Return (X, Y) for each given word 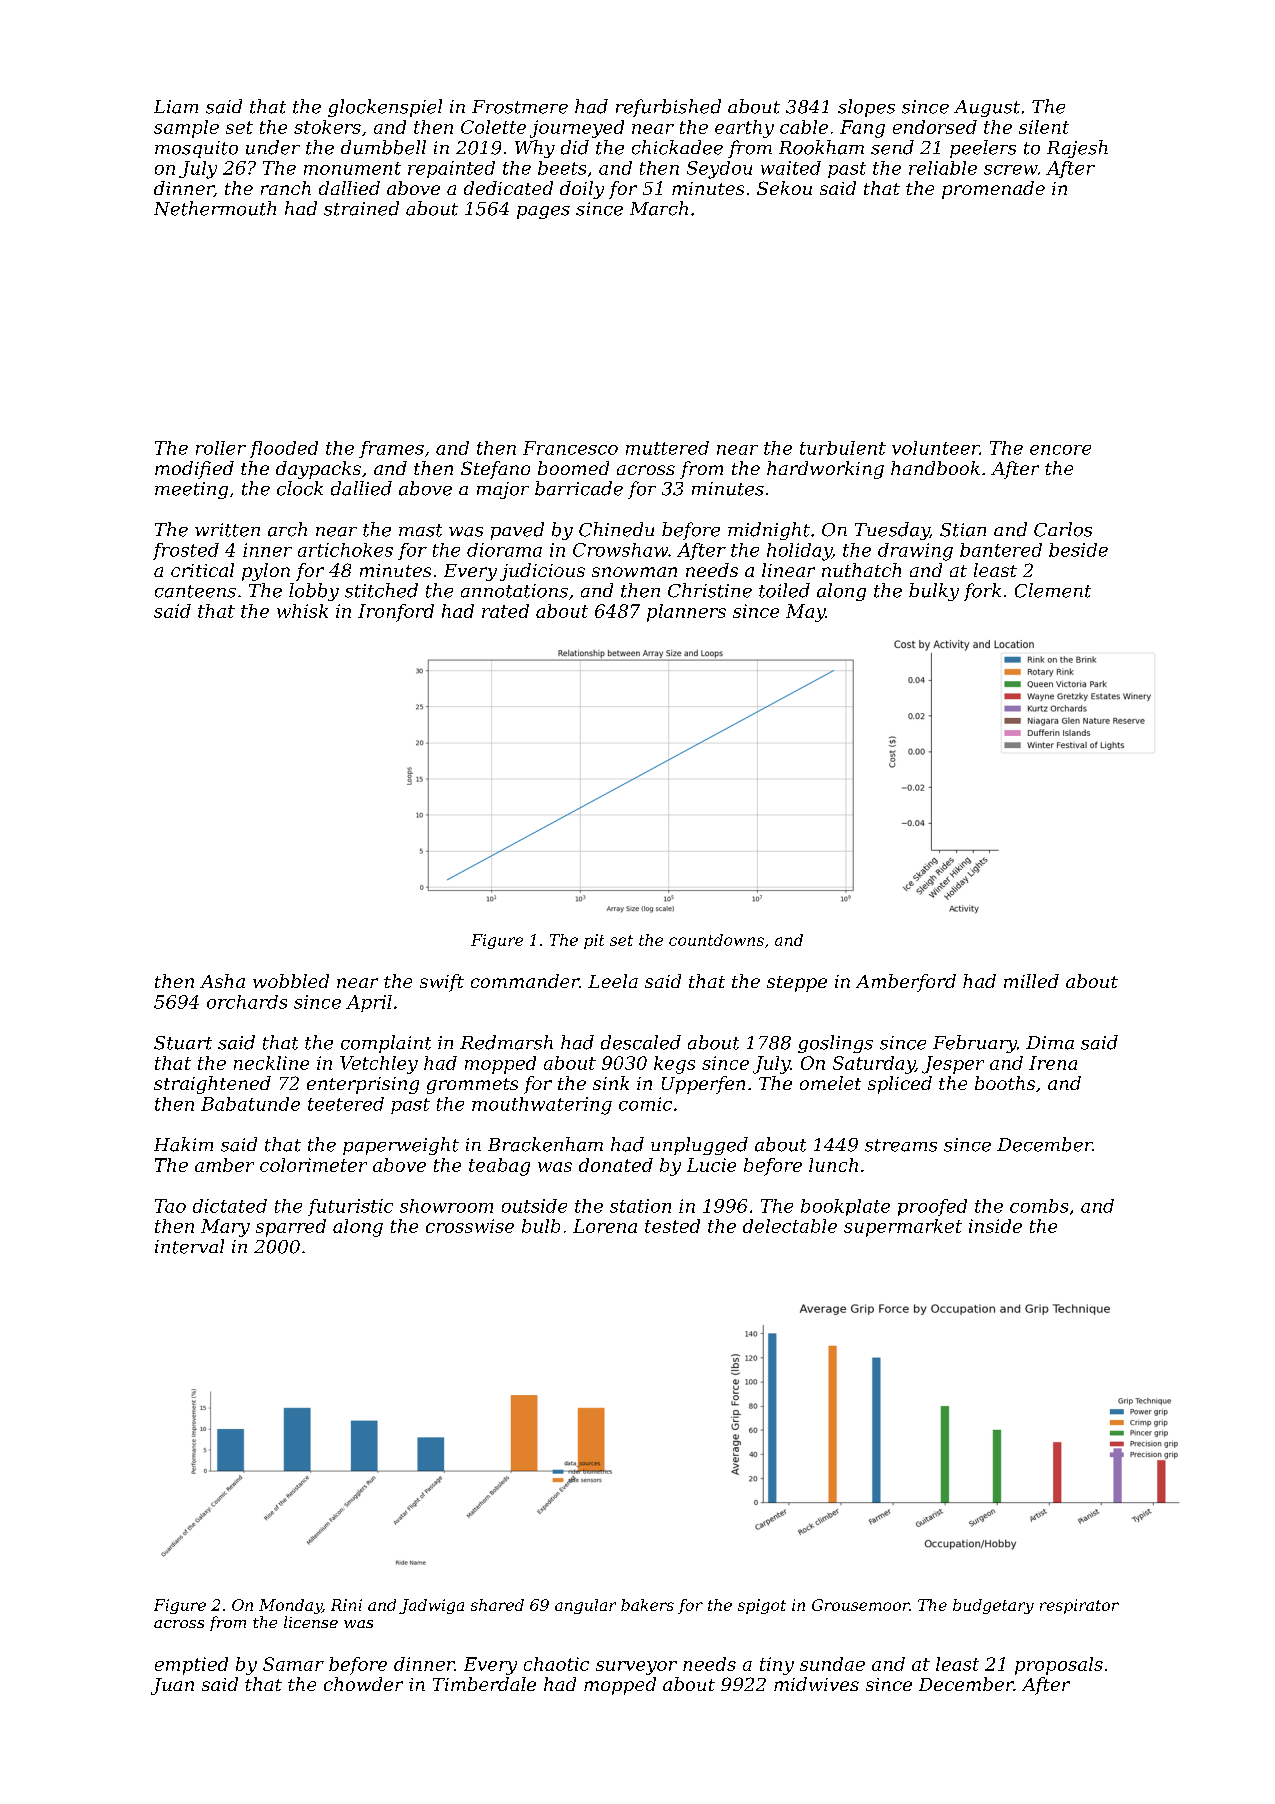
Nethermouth (215, 208)
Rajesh (1077, 149)
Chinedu (616, 529)
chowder (363, 1684)
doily (582, 190)
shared (497, 1605)
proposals (1059, 1666)
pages (543, 212)
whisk (302, 611)
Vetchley (379, 1065)
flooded (284, 449)
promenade (993, 190)
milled (1031, 981)
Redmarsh (506, 1042)
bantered (1001, 550)
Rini (346, 1605)
